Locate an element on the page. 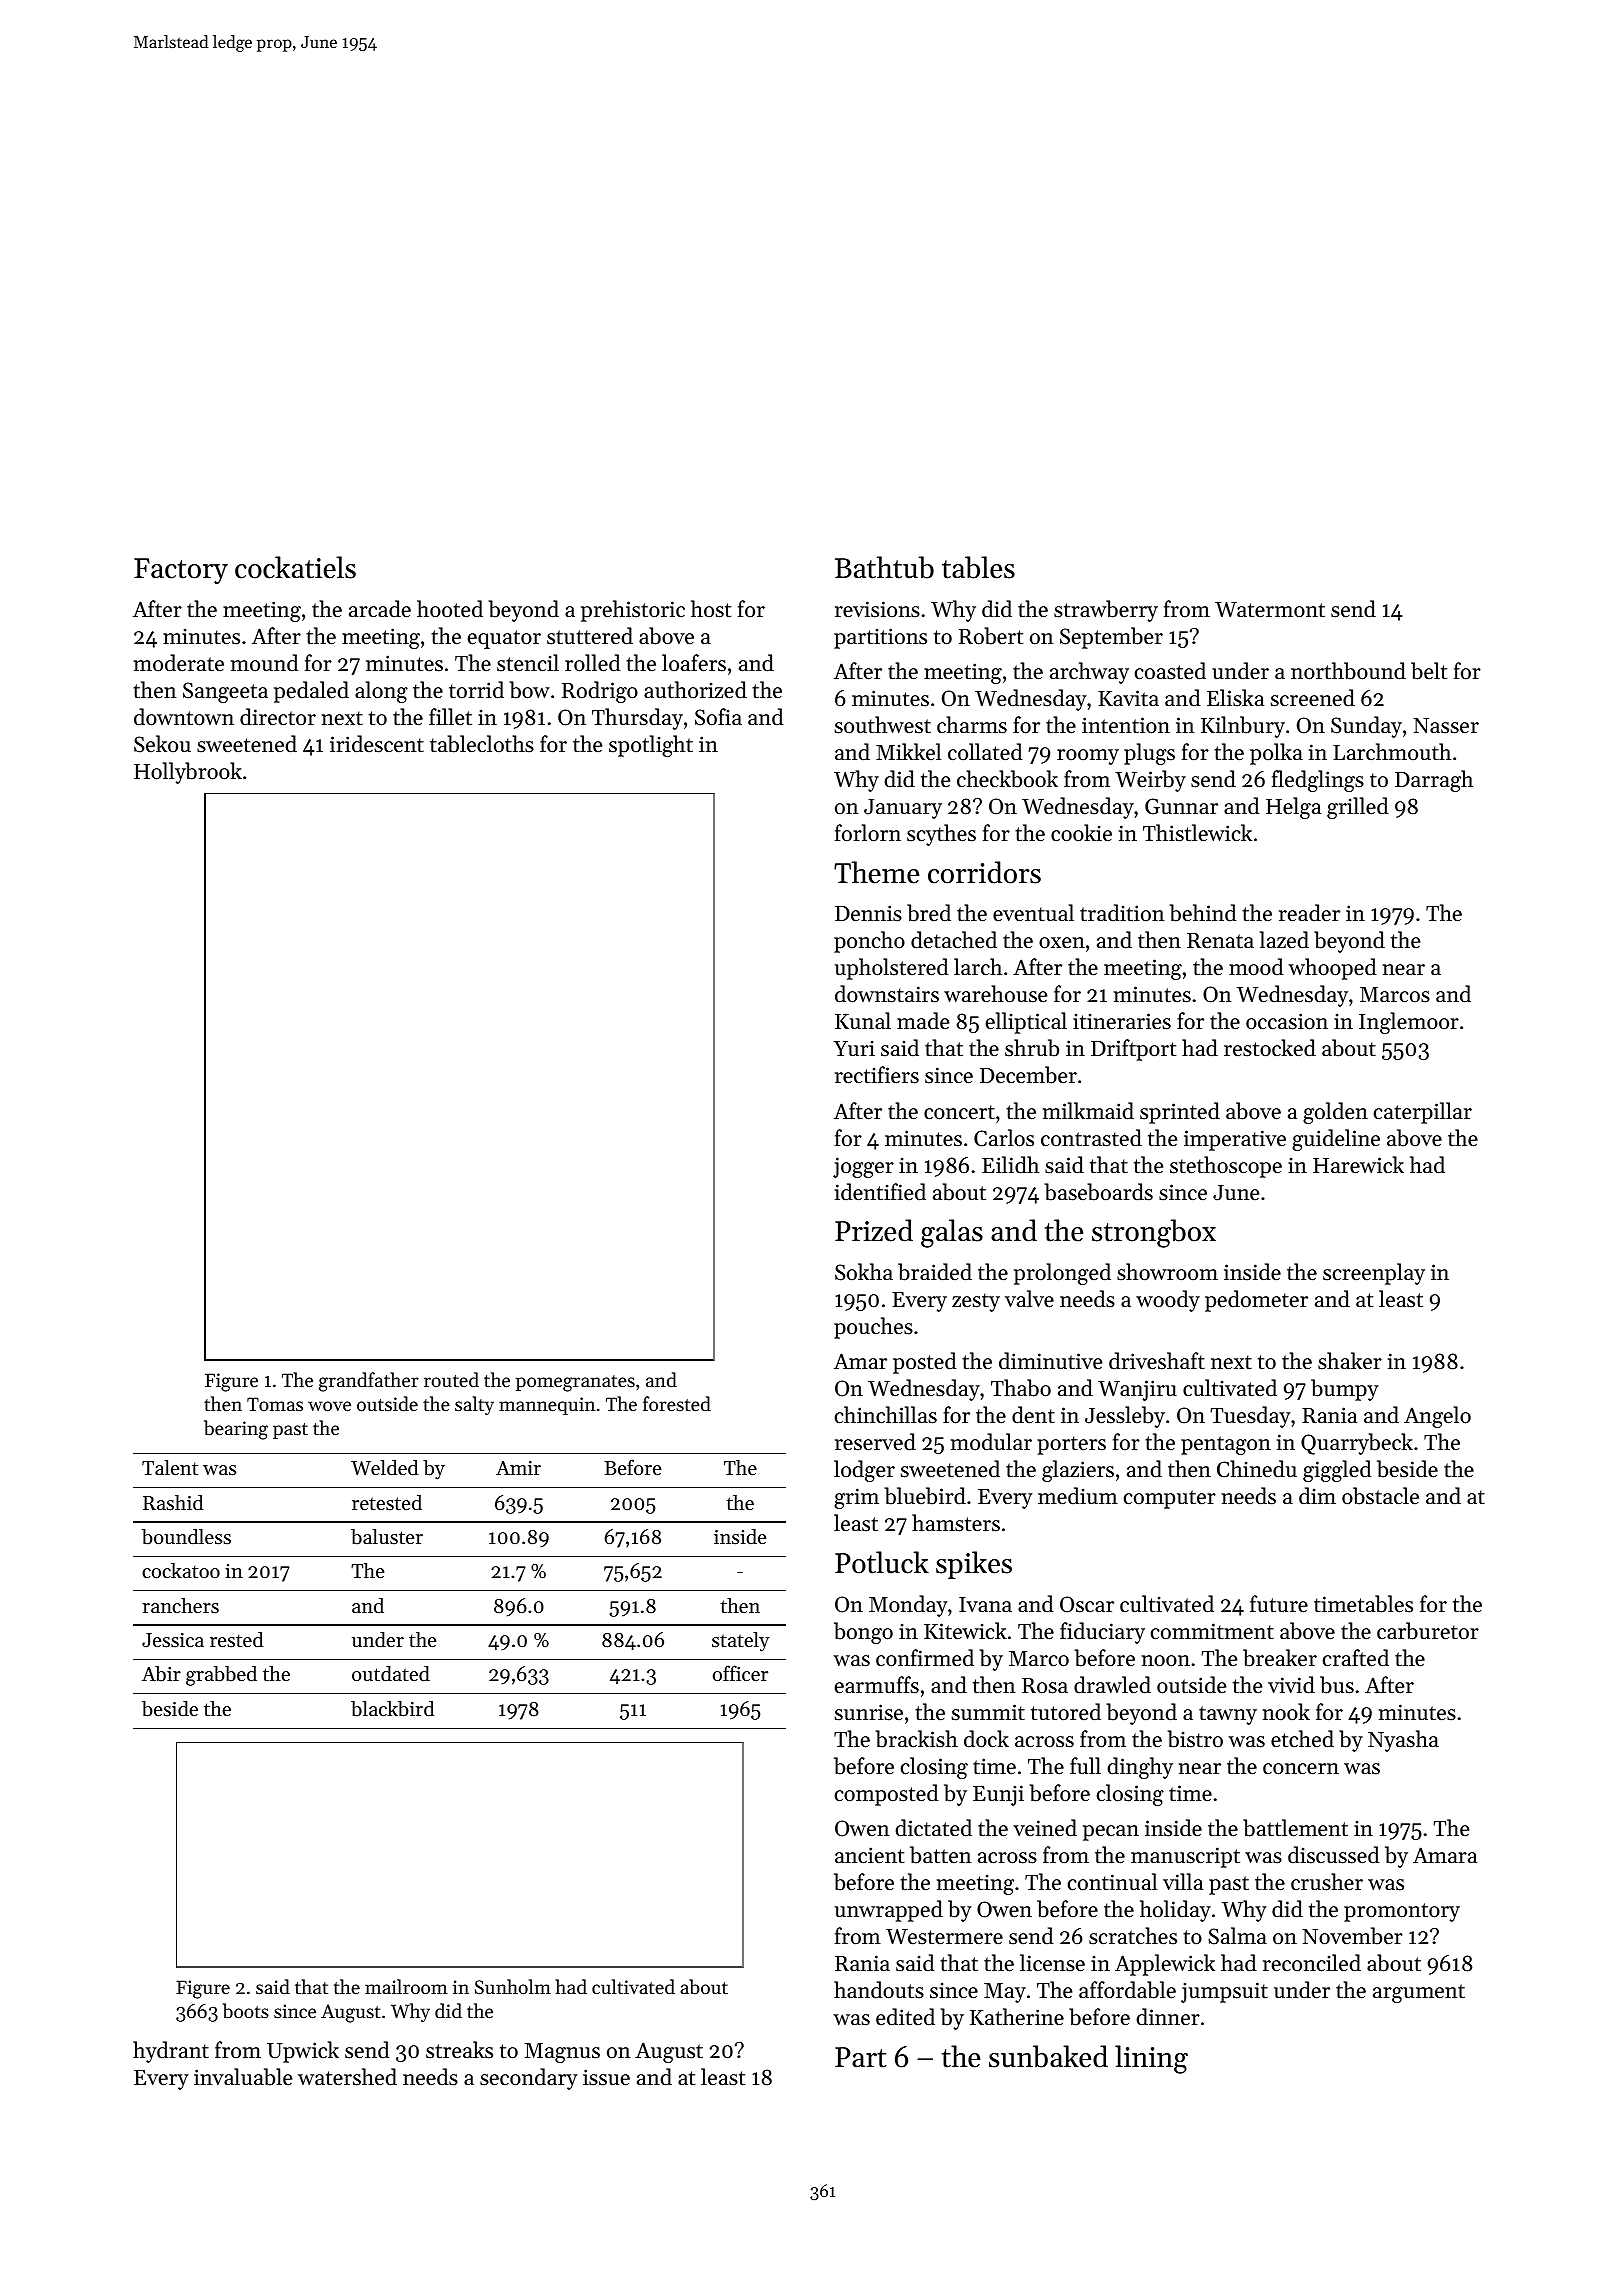 The height and width of the page is (2292, 1620). computer is located at coordinates (1170, 1499).
